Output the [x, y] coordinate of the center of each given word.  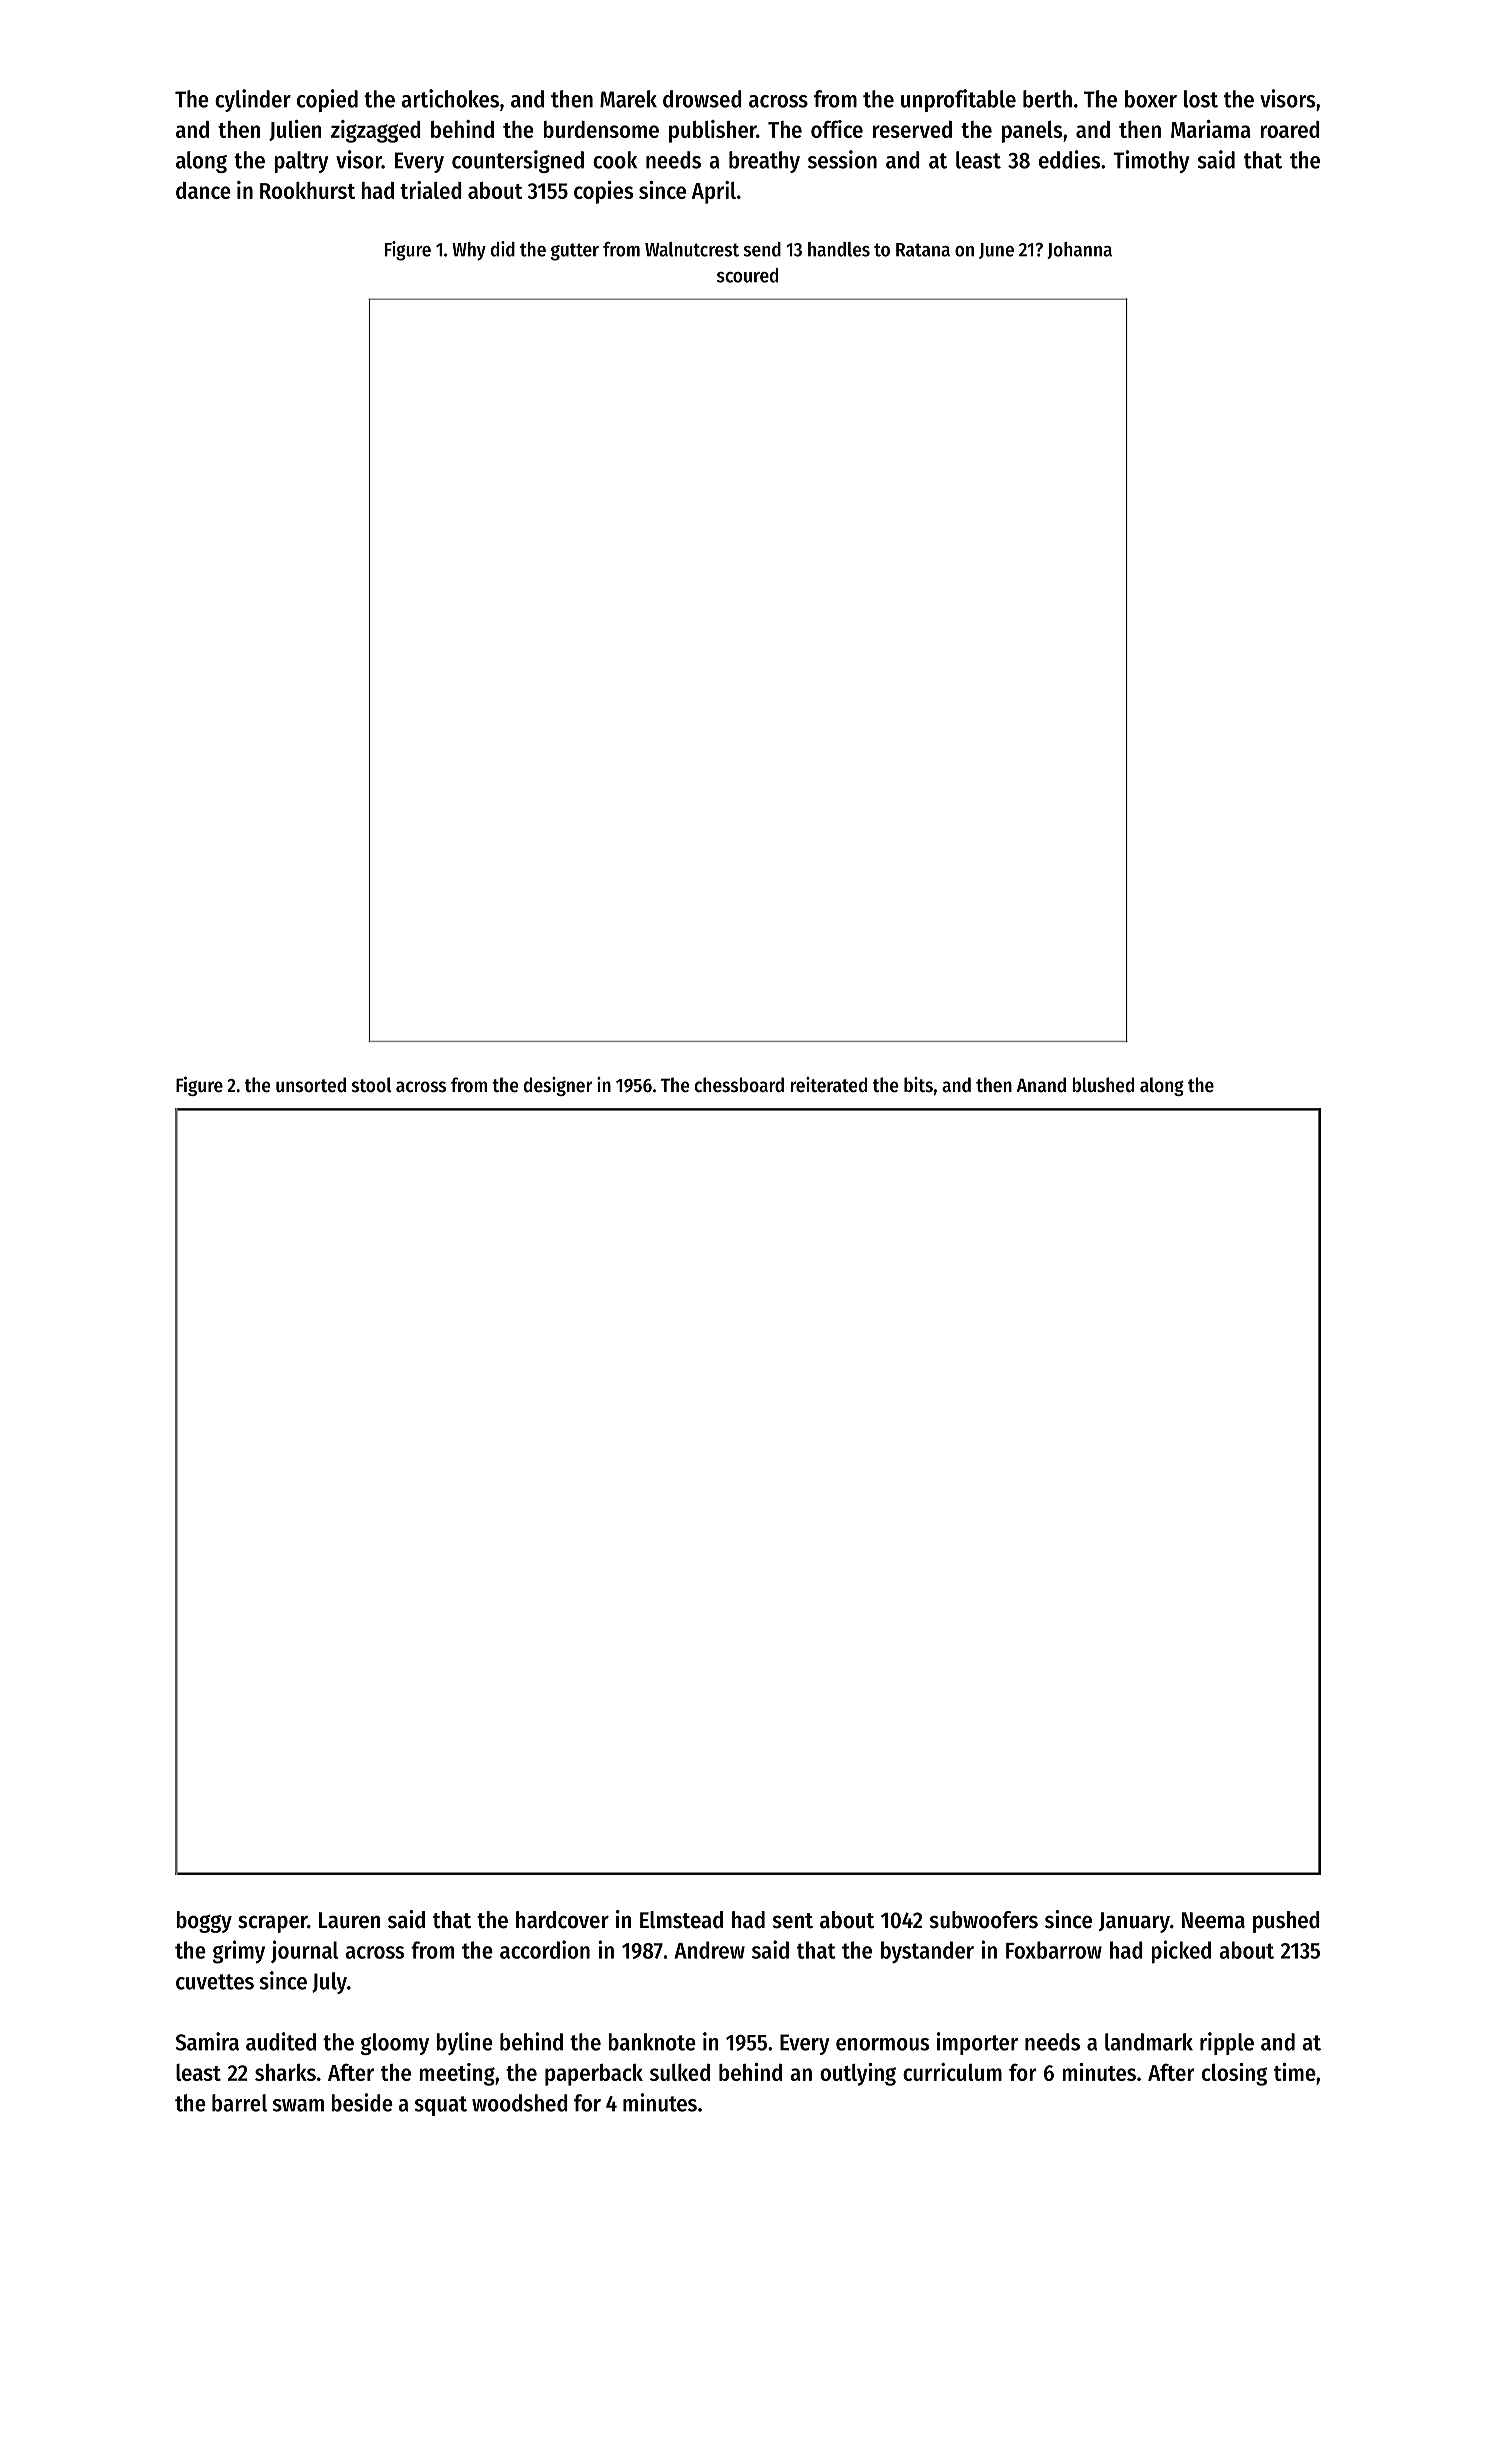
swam [298, 2105]
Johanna [1079, 250]
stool [371, 1084]
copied [327, 100]
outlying [858, 2074]
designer [558, 1086]
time [1295, 2072]
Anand [1041, 1084]
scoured [747, 275]
